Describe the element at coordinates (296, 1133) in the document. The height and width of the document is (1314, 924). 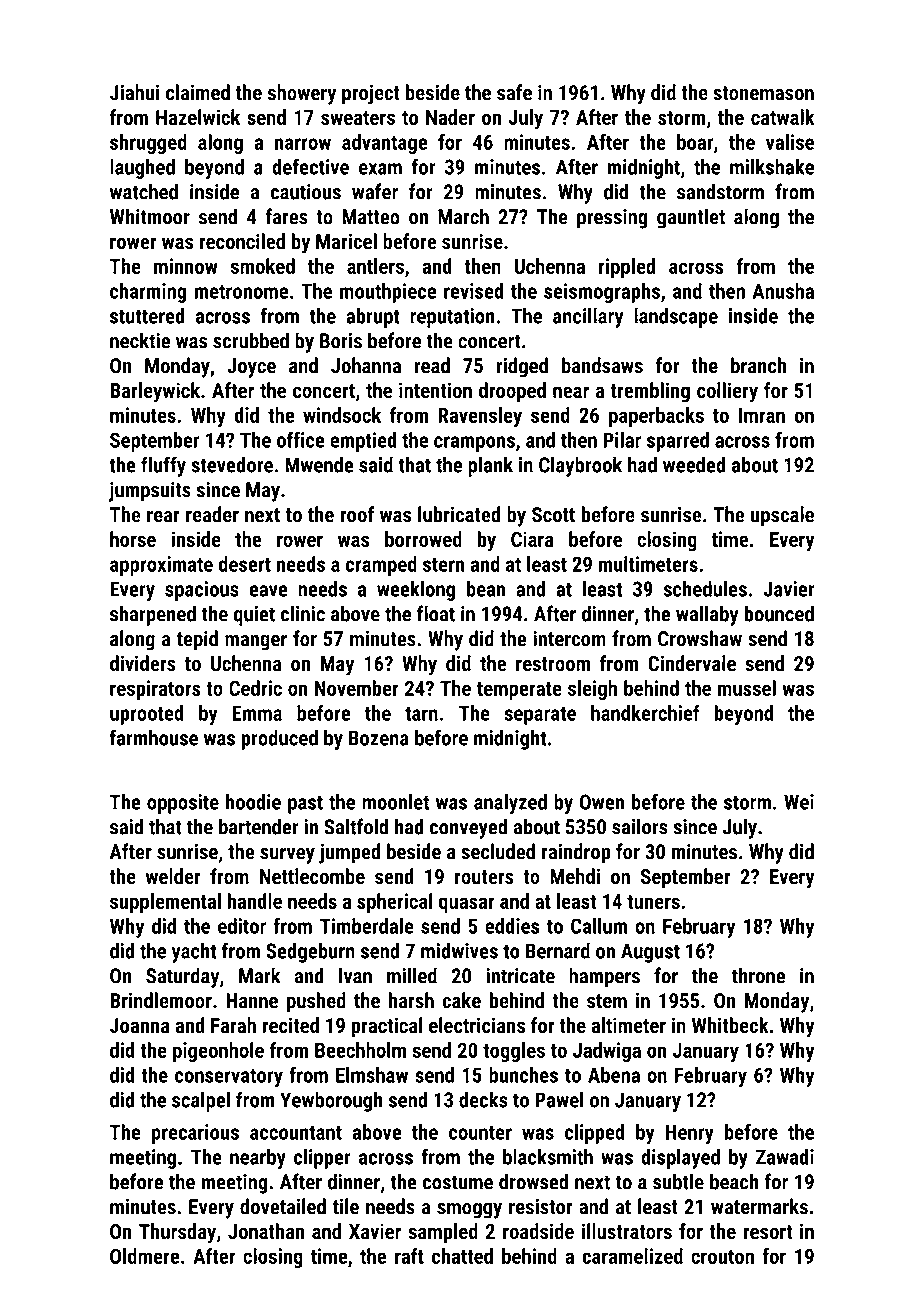
I see `accountant` at that location.
